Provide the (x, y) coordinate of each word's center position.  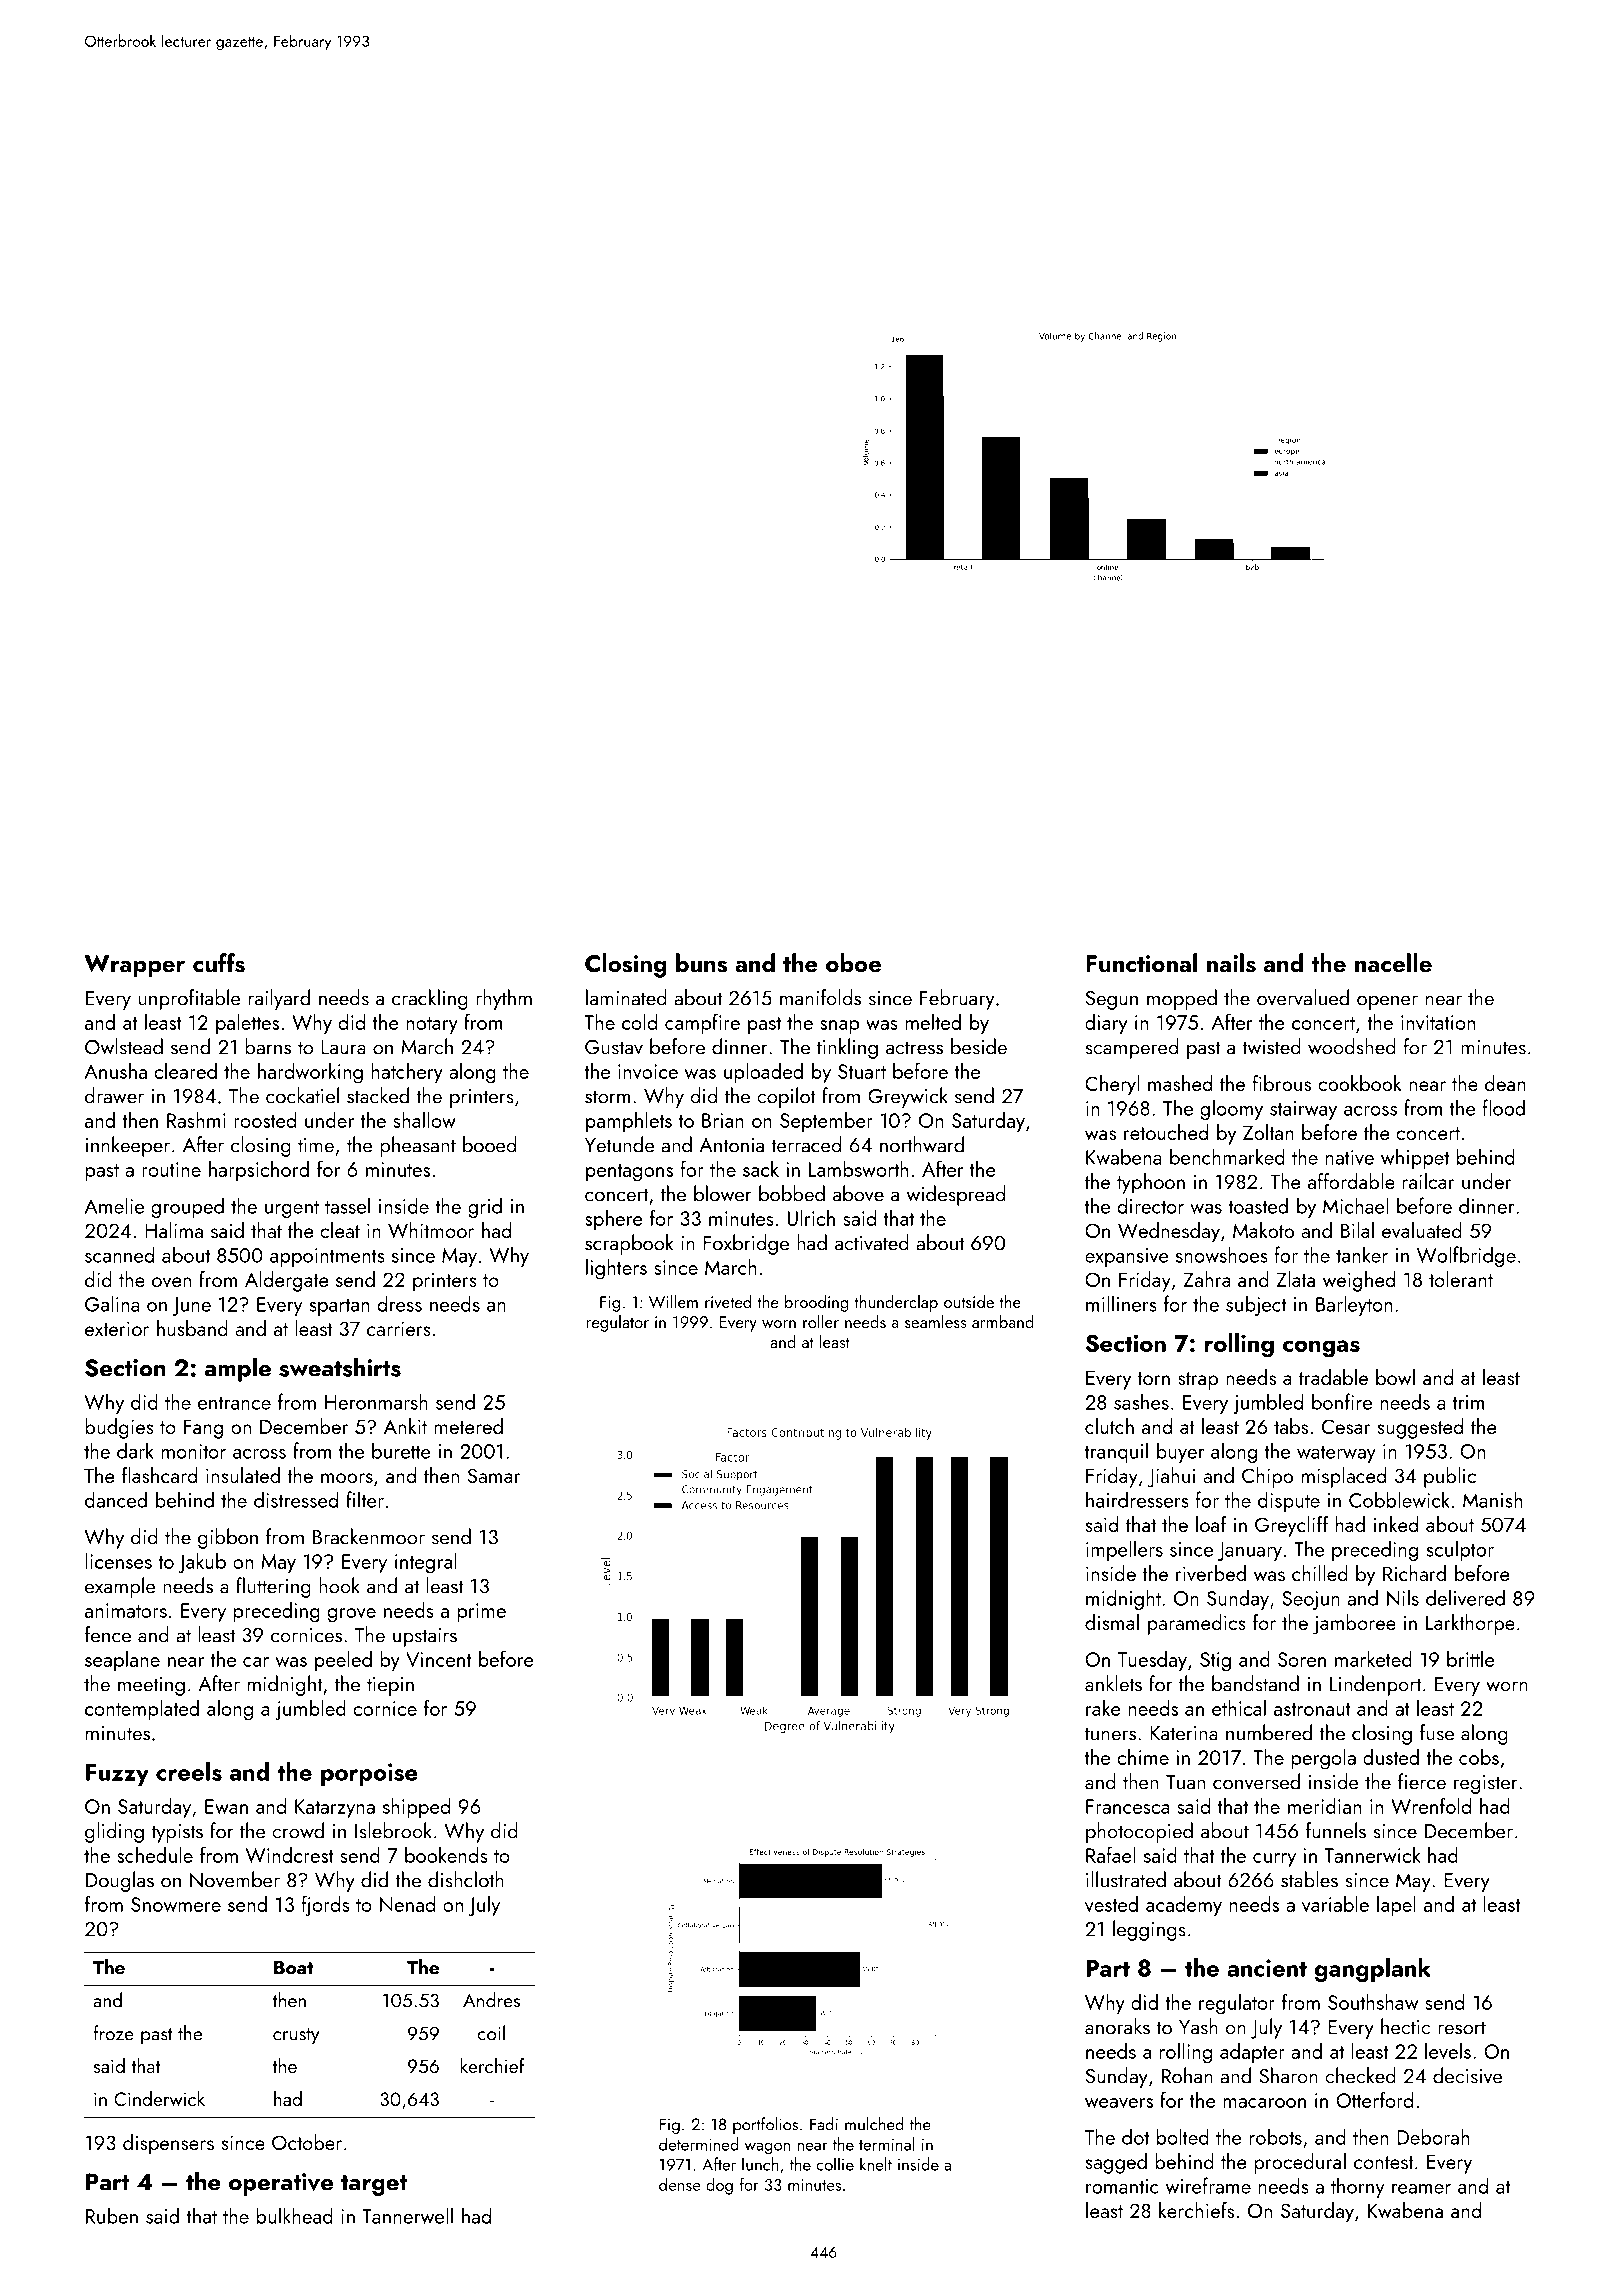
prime (481, 1613)
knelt (876, 2164)
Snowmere (176, 1904)
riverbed (1211, 1573)
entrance (234, 1403)
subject (1256, 1305)
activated (872, 1242)
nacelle (1393, 962)
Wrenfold (1431, 1805)
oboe (853, 962)
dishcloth (466, 1879)
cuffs (219, 963)
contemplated (142, 1710)
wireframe (1208, 2185)
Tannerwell (407, 2215)
